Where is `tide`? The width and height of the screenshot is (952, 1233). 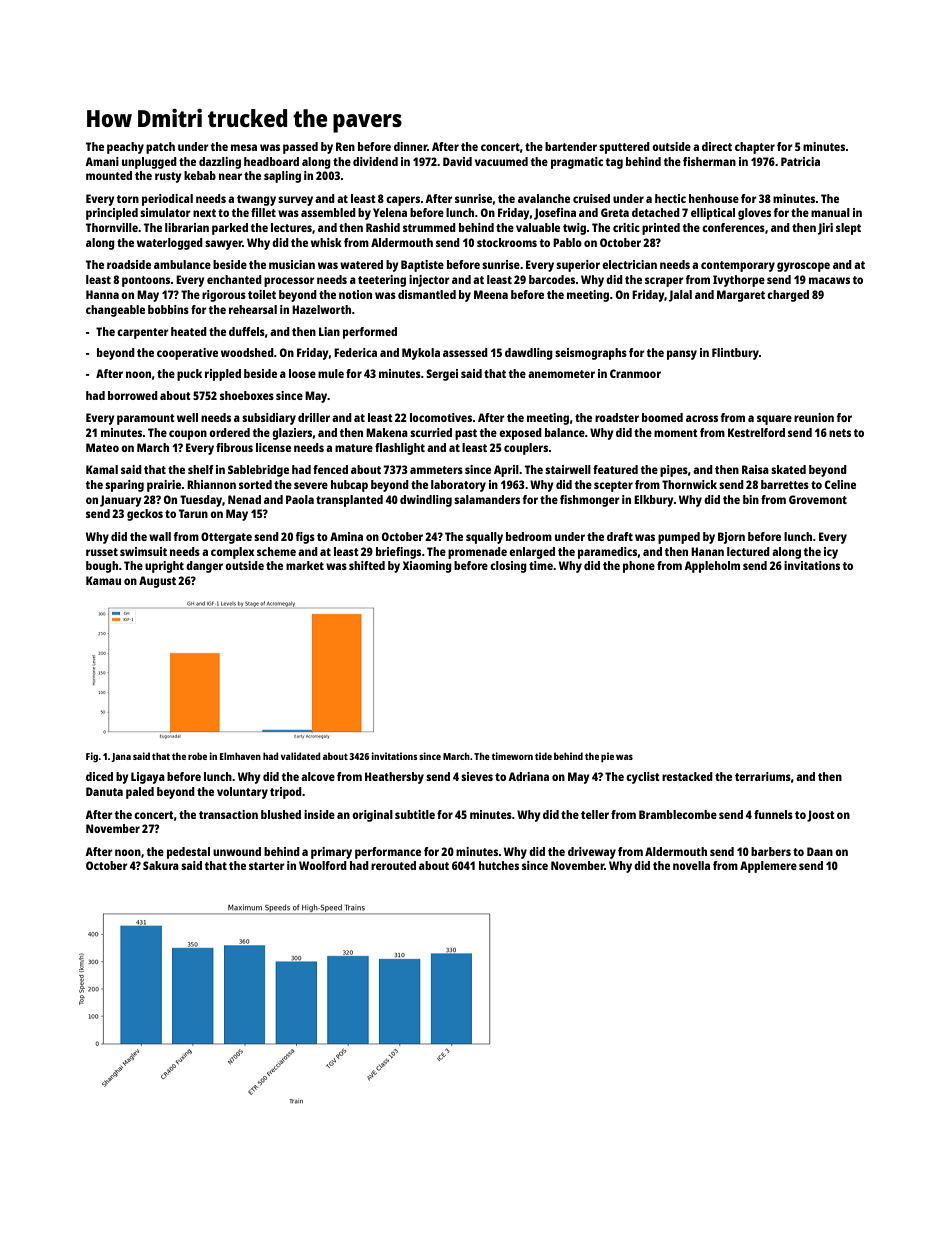 tide is located at coordinates (543, 756).
